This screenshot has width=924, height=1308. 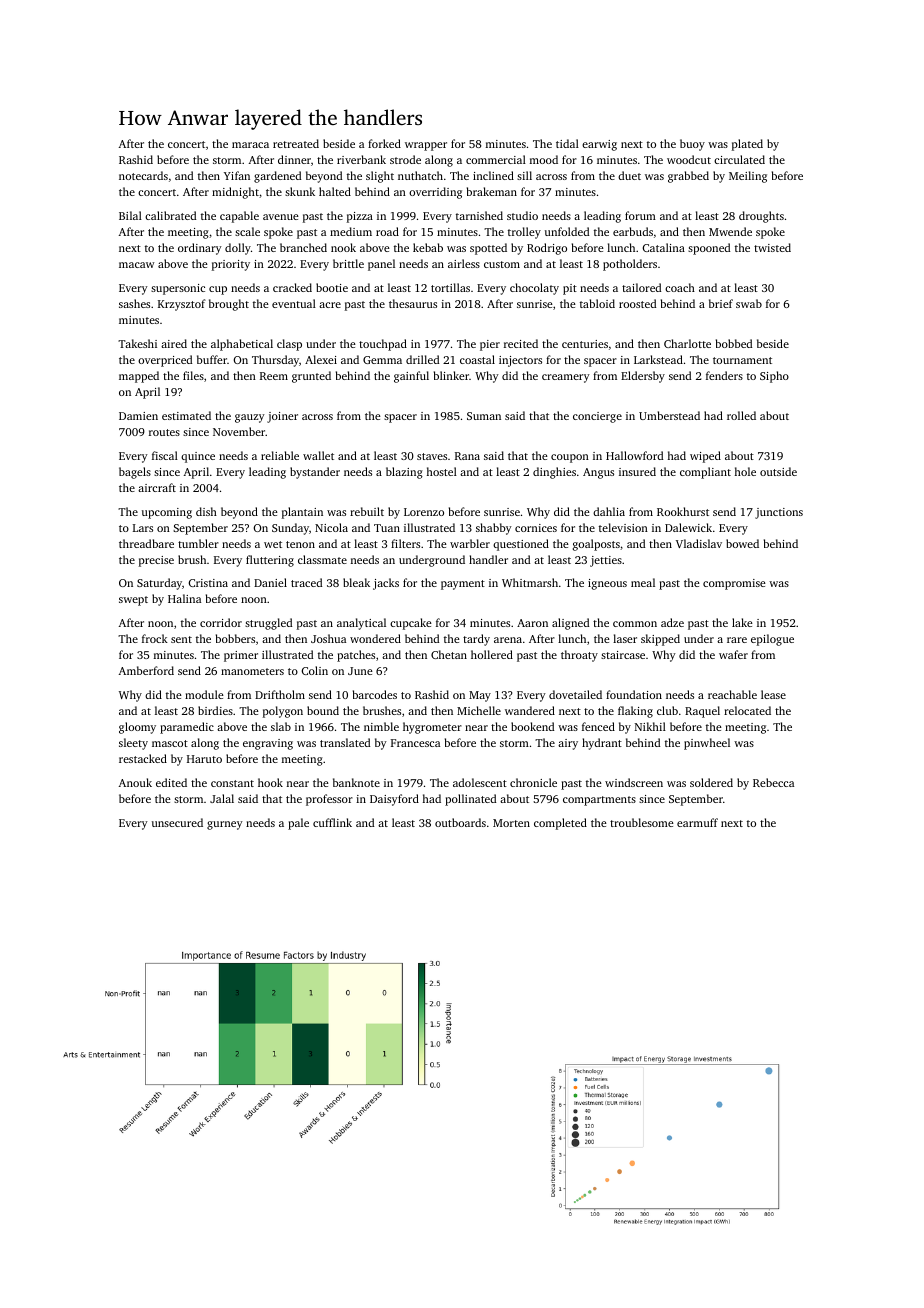 I want to click on maraca, so click(x=250, y=145).
